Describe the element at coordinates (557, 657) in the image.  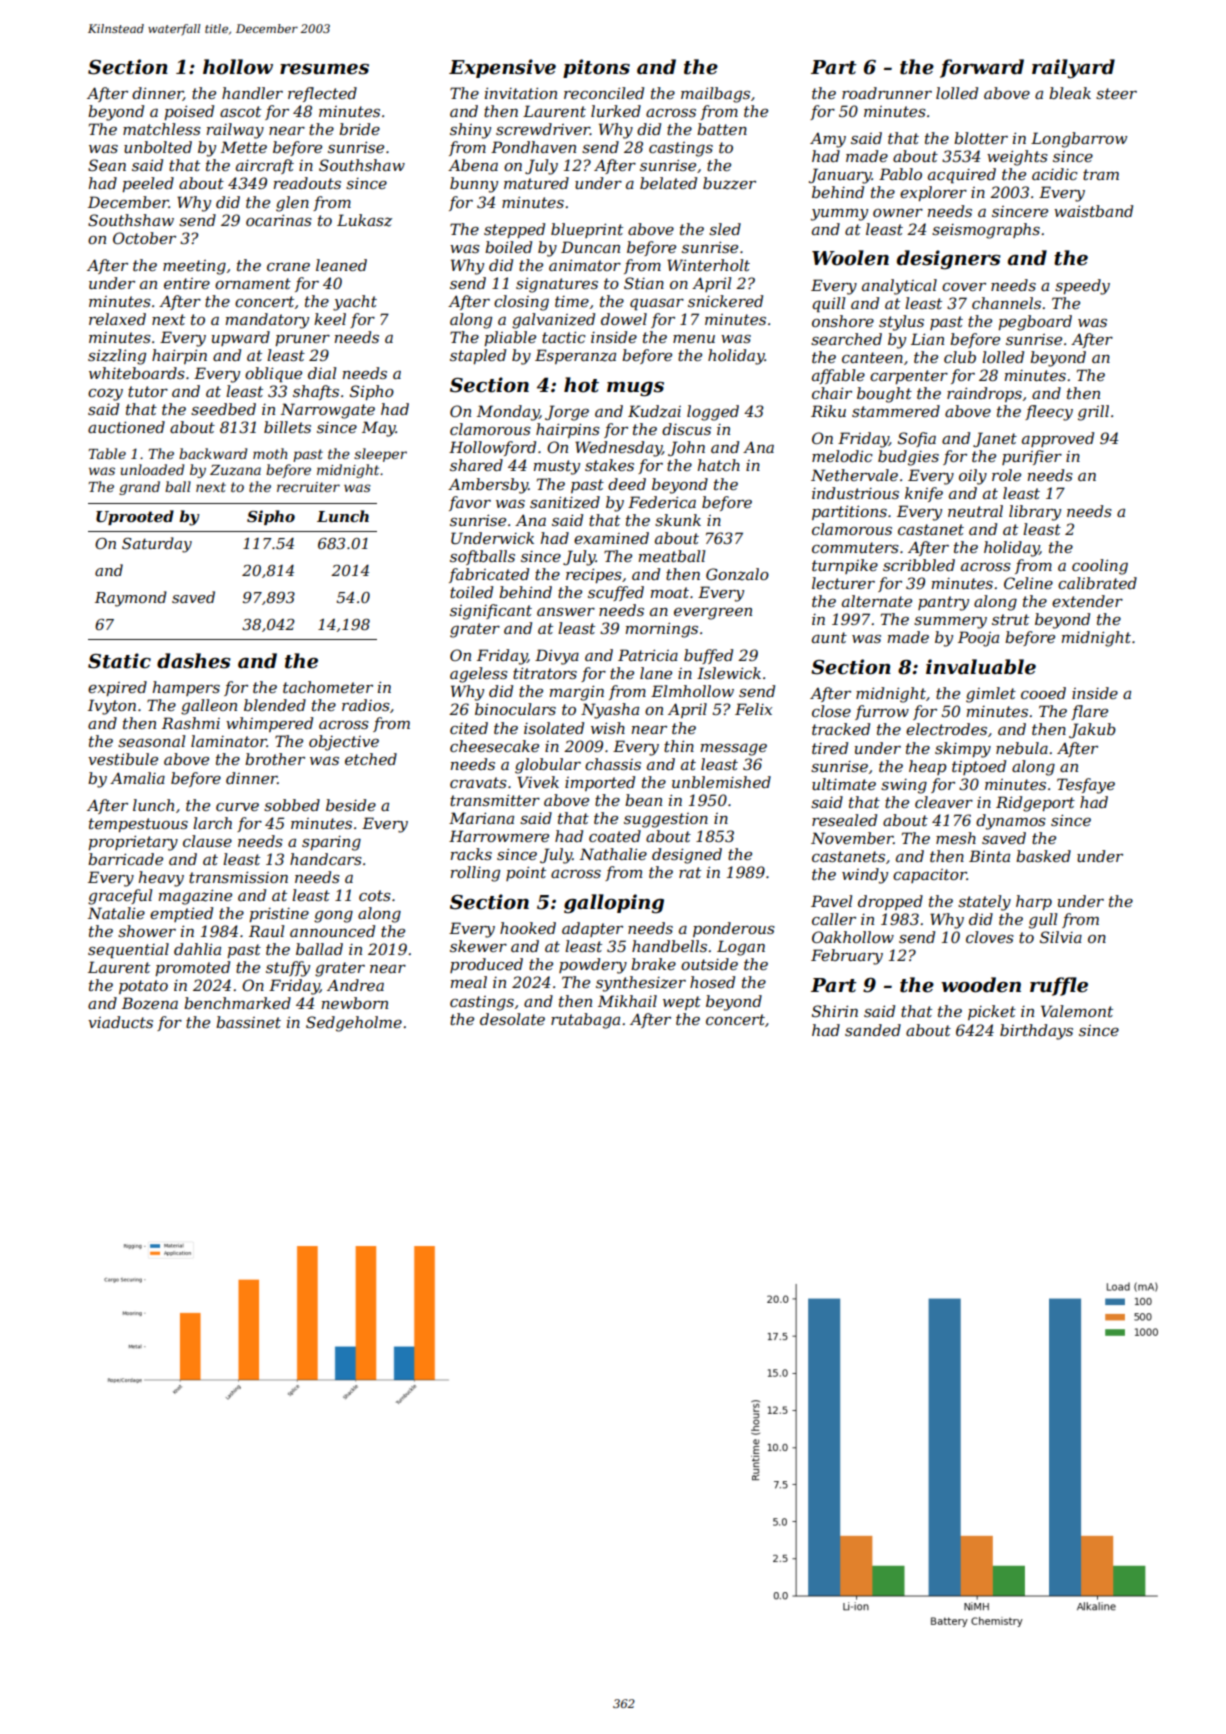
I see `Divya` at that location.
